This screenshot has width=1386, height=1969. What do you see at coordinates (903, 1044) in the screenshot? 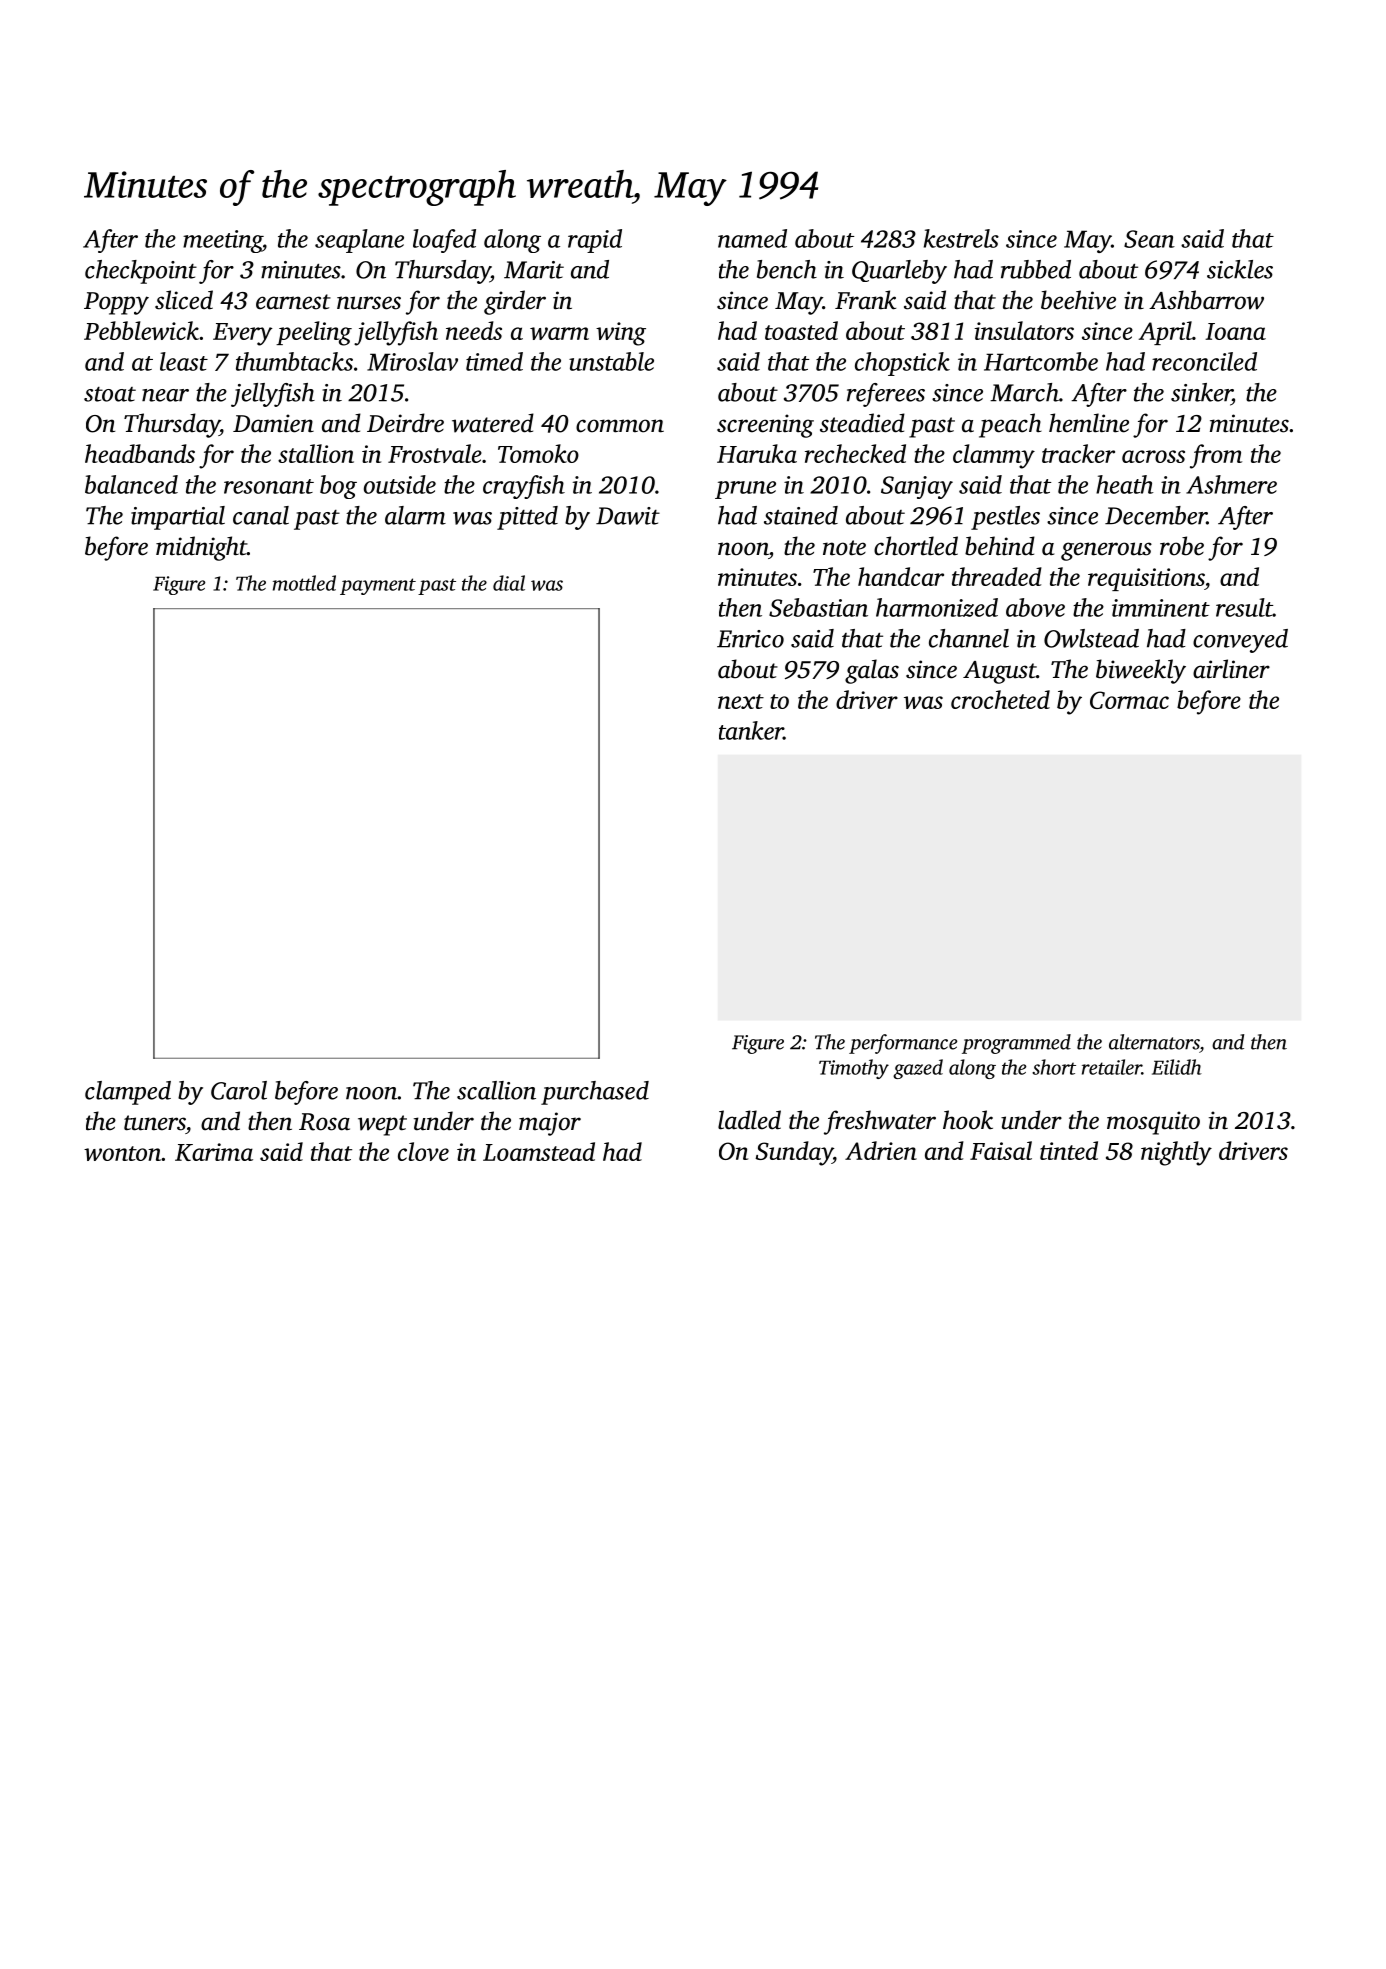
I see `performance` at bounding box center [903, 1044].
